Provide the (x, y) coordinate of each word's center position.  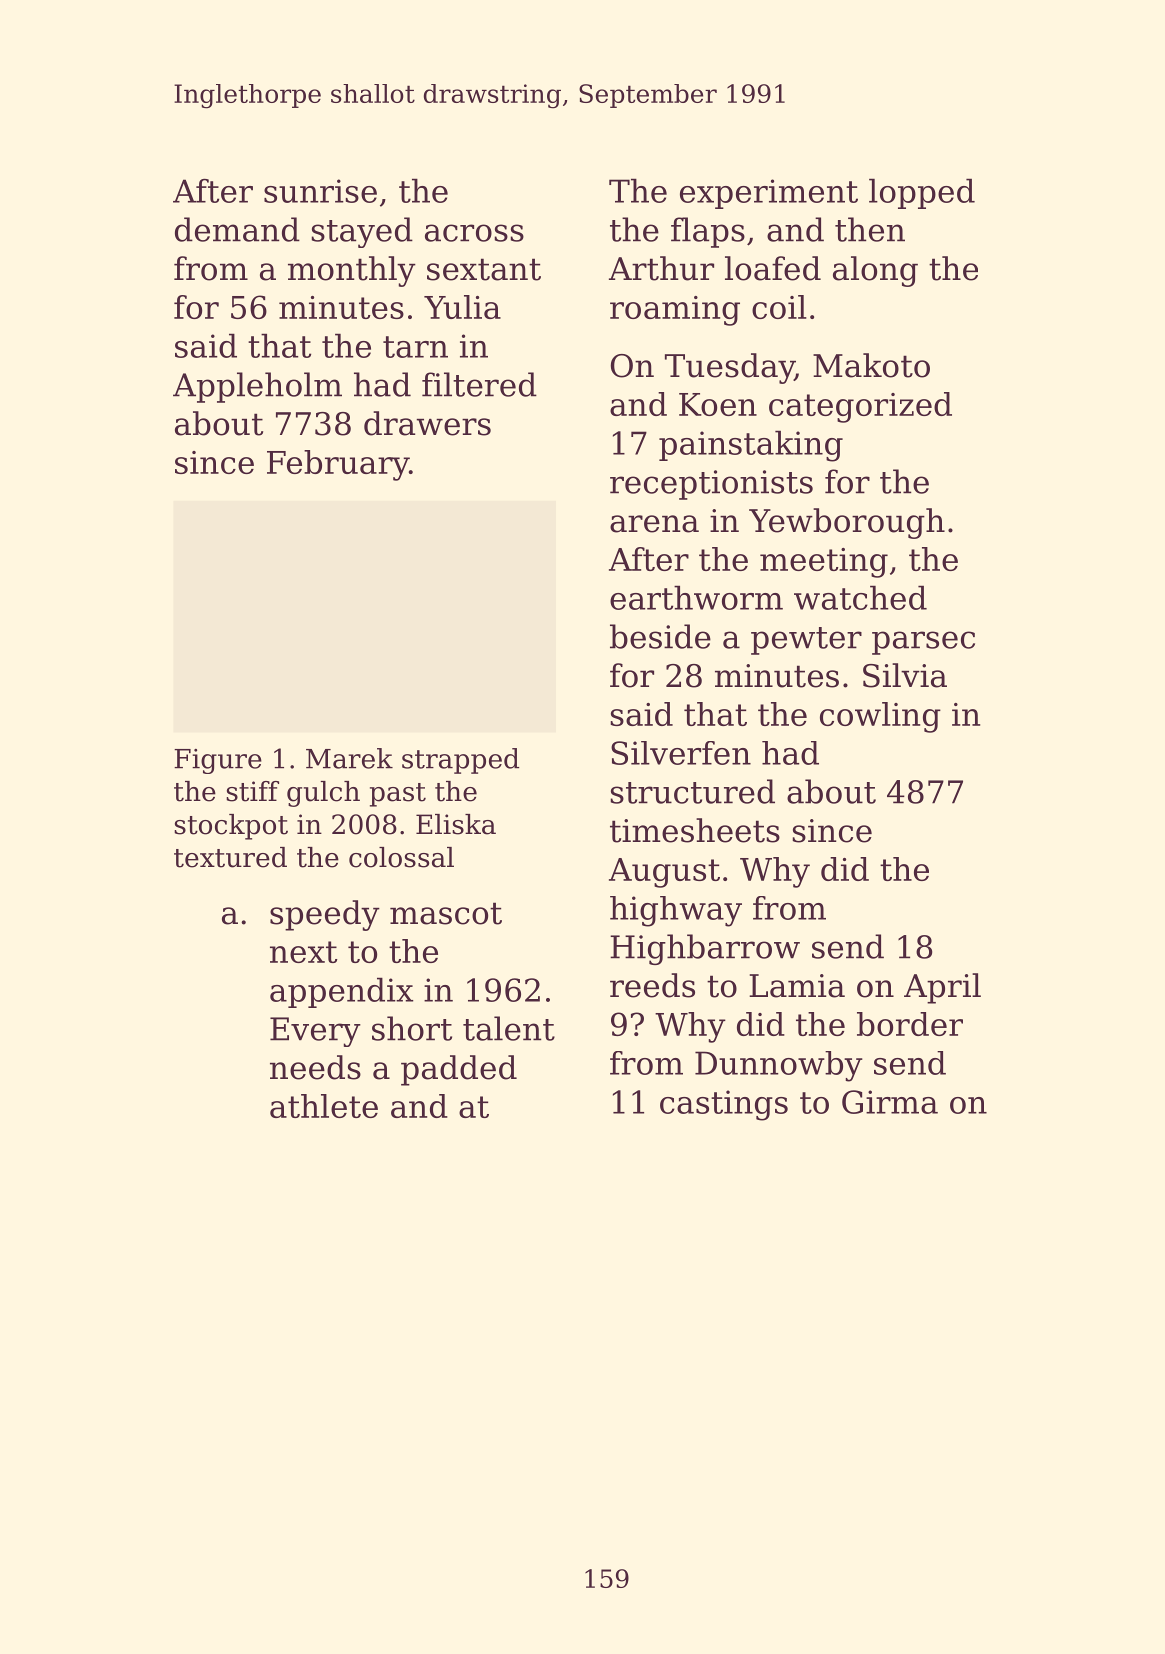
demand (237, 229)
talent (509, 1028)
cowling (880, 717)
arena (654, 524)
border (910, 1024)
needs (315, 1067)
